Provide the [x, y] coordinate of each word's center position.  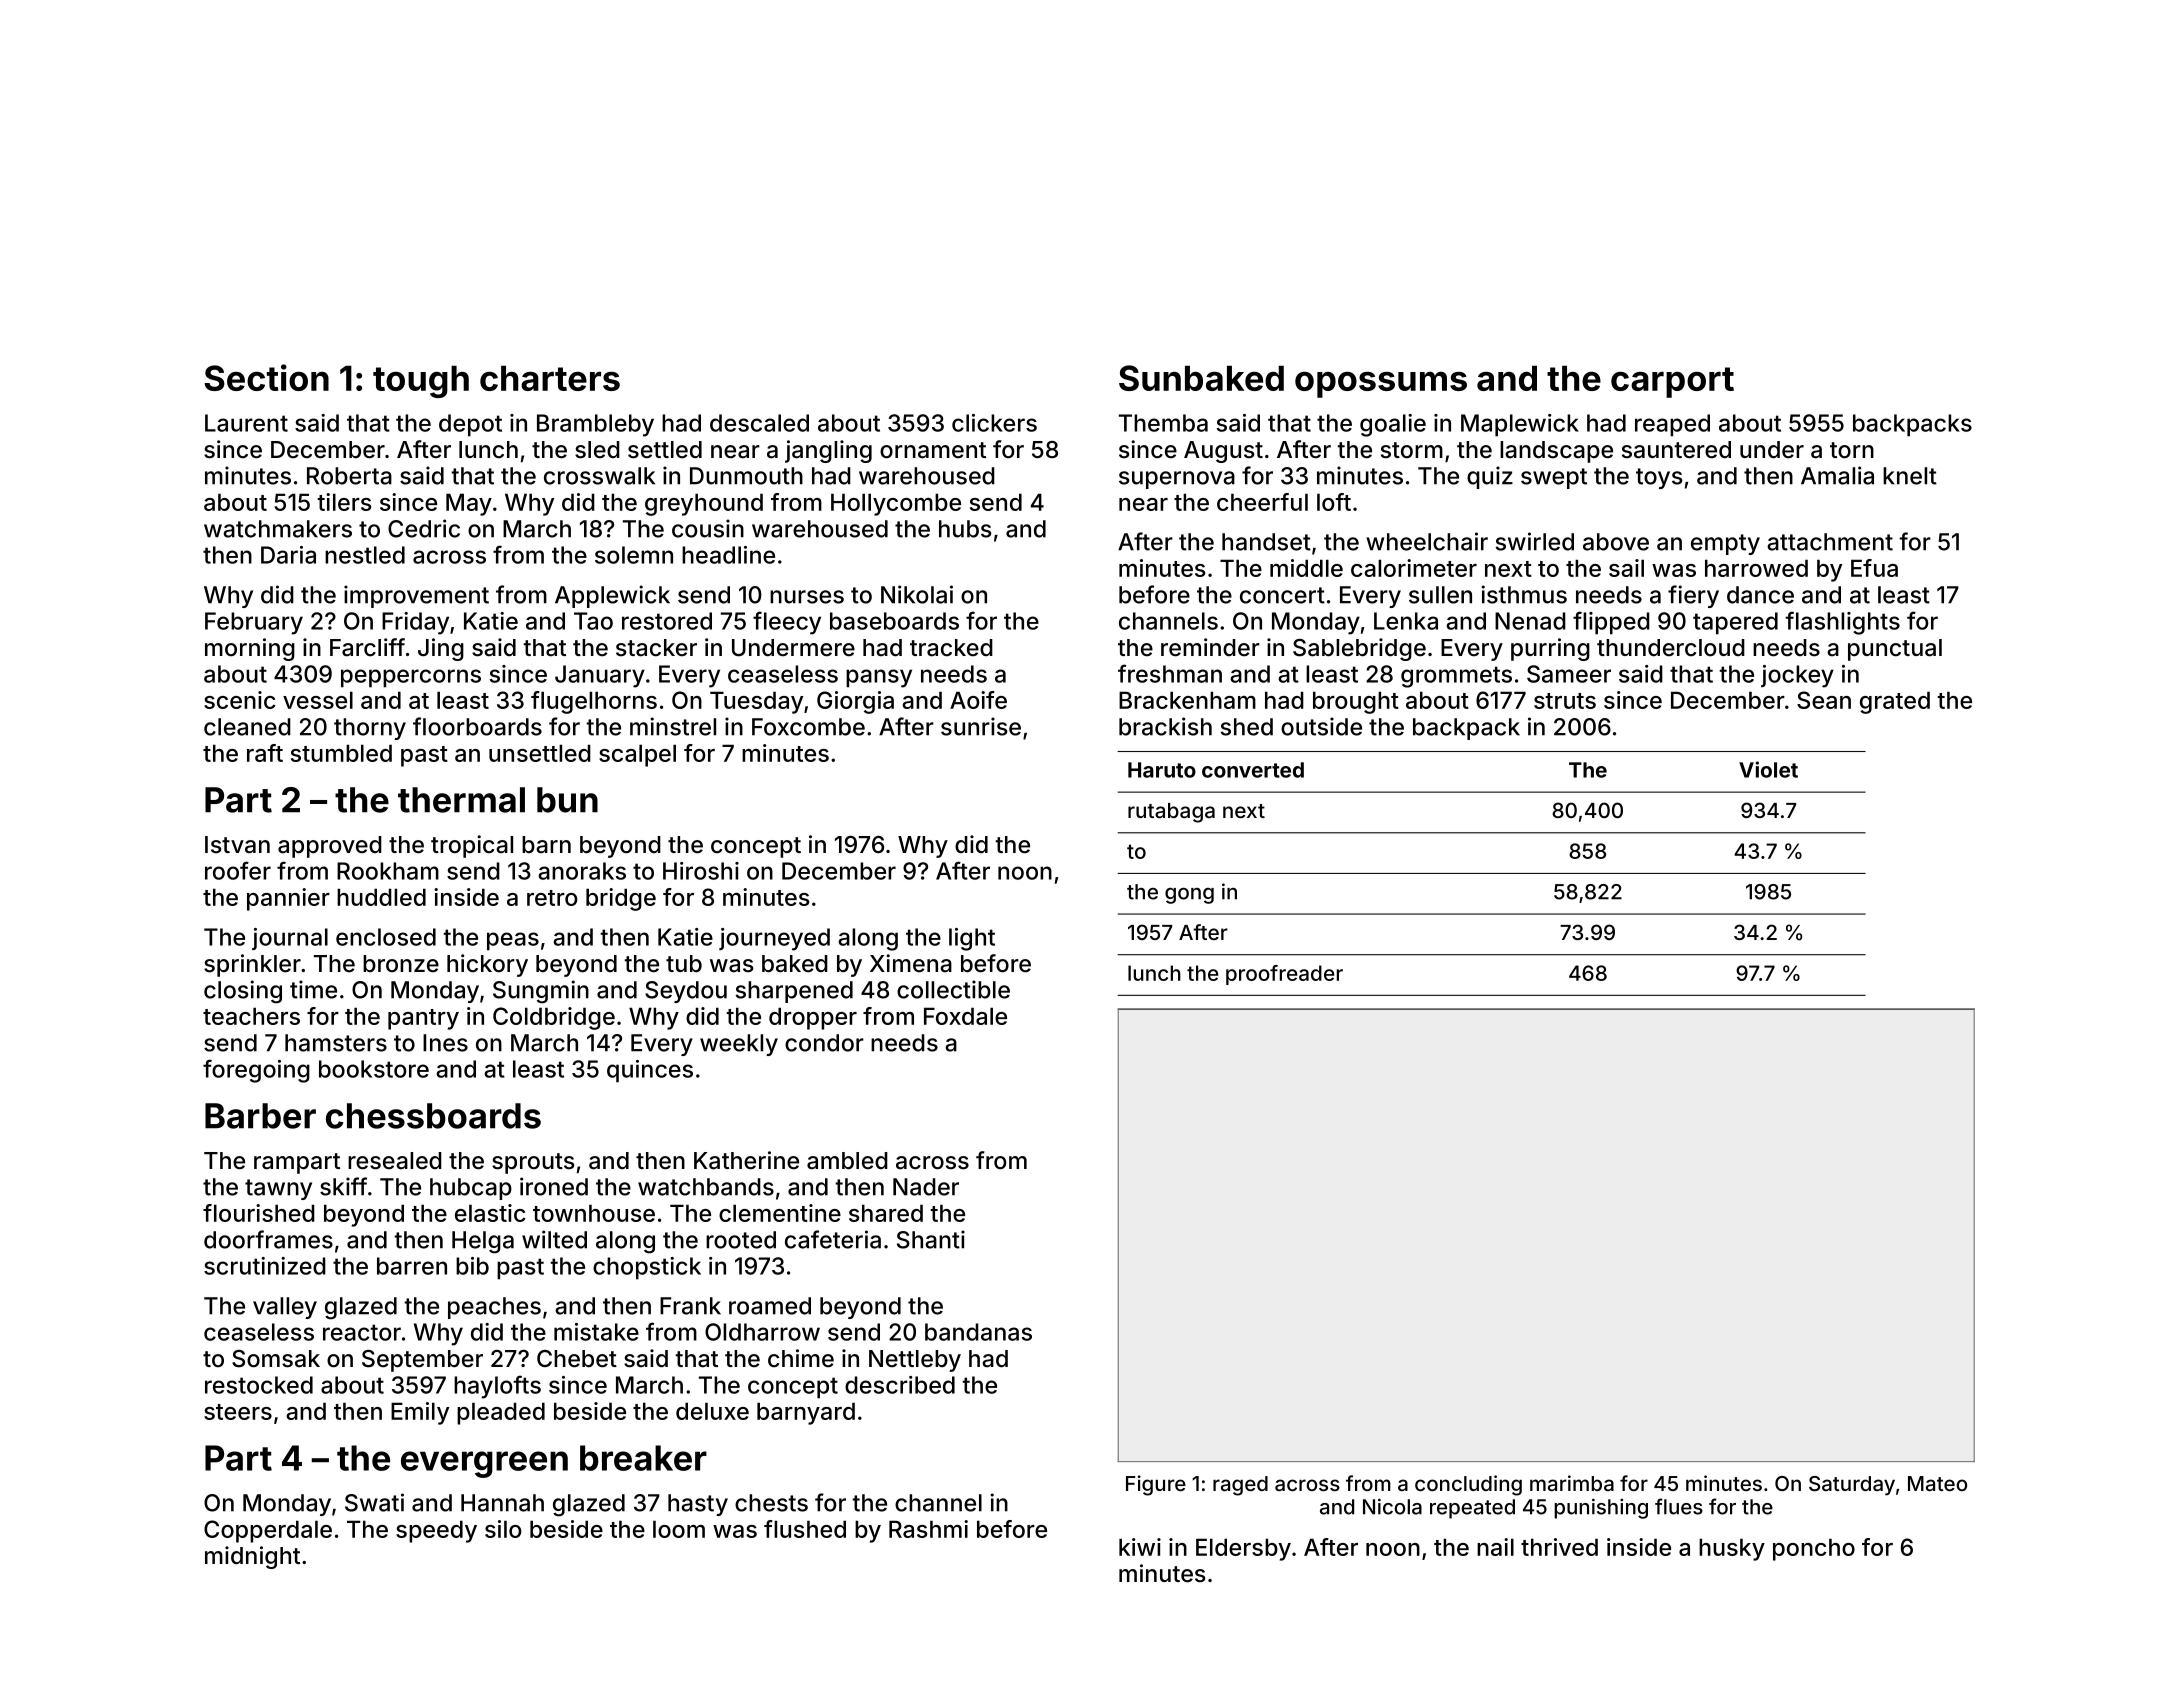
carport [1672, 382]
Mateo [1937, 1483]
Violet [1768, 769]
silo [503, 1529]
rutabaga [1171, 813]
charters [550, 378]
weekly [739, 1045]
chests [771, 1503]
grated [1895, 702]
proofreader [1284, 975]
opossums [1381, 384]
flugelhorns [594, 702]
